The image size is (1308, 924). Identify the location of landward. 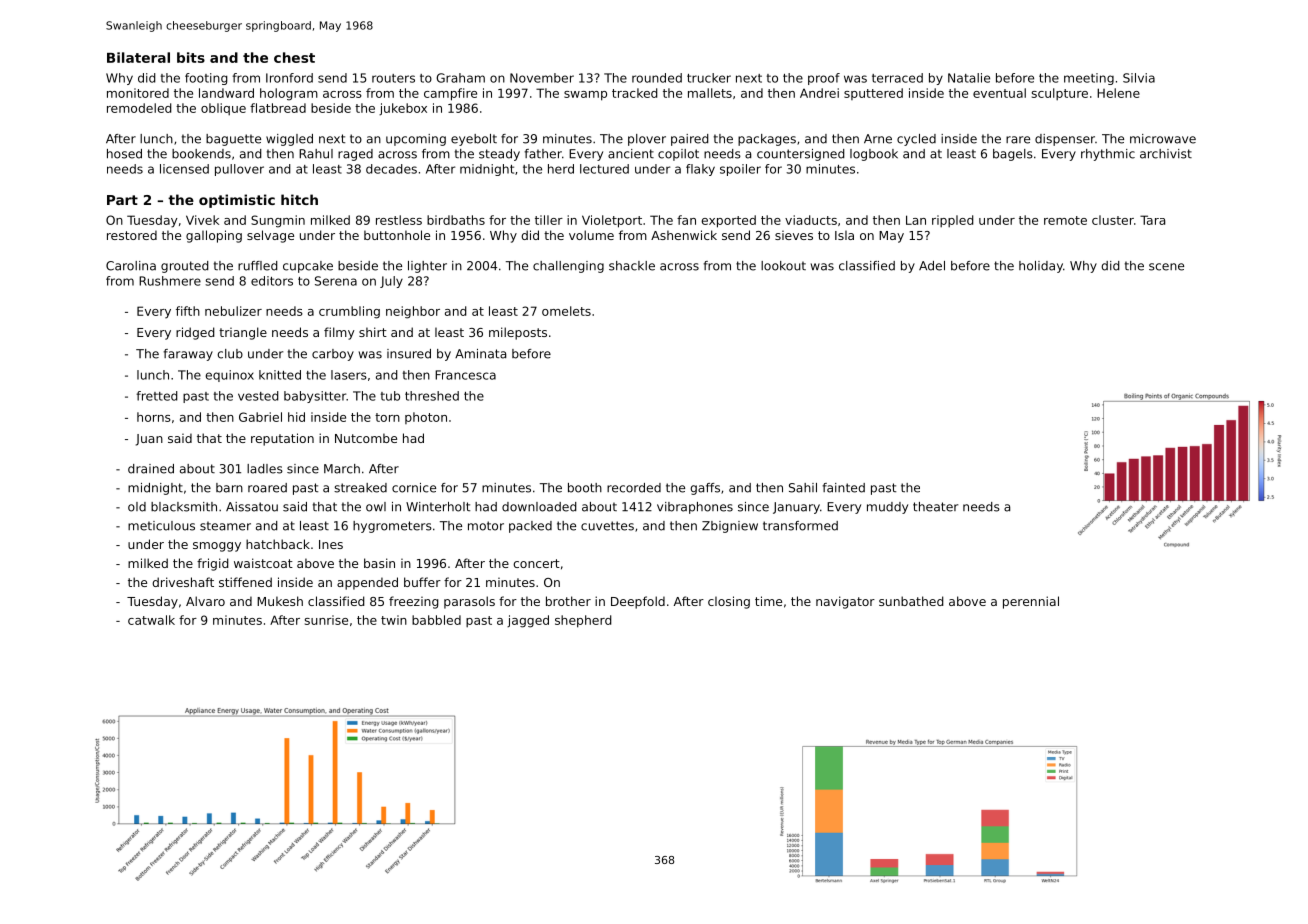
(226, 93).
